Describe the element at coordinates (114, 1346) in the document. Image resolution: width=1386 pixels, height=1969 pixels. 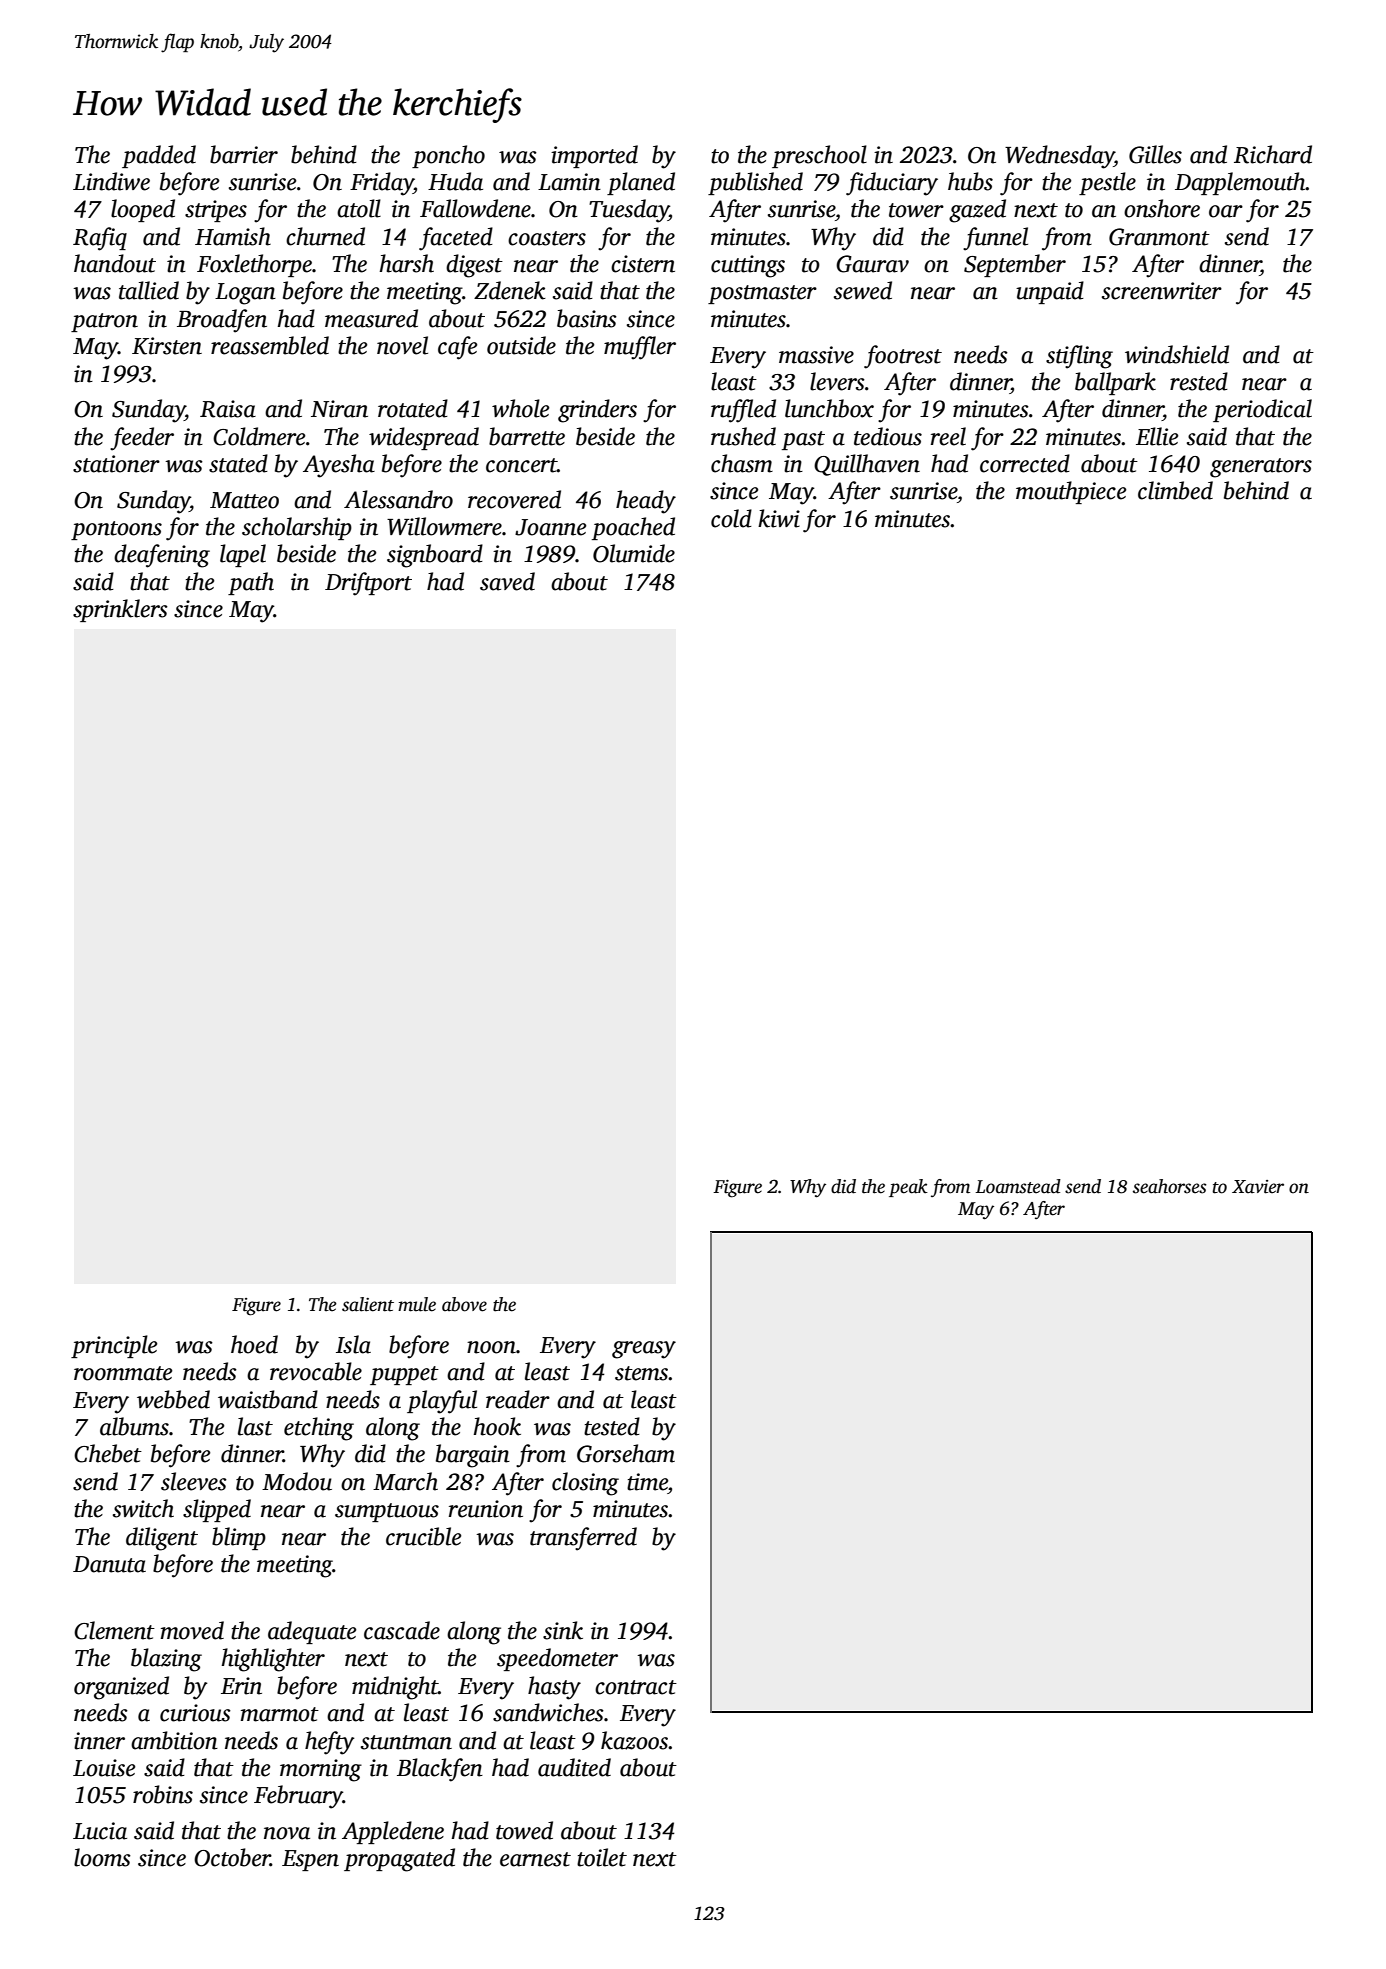
I see `principle` at that location.
